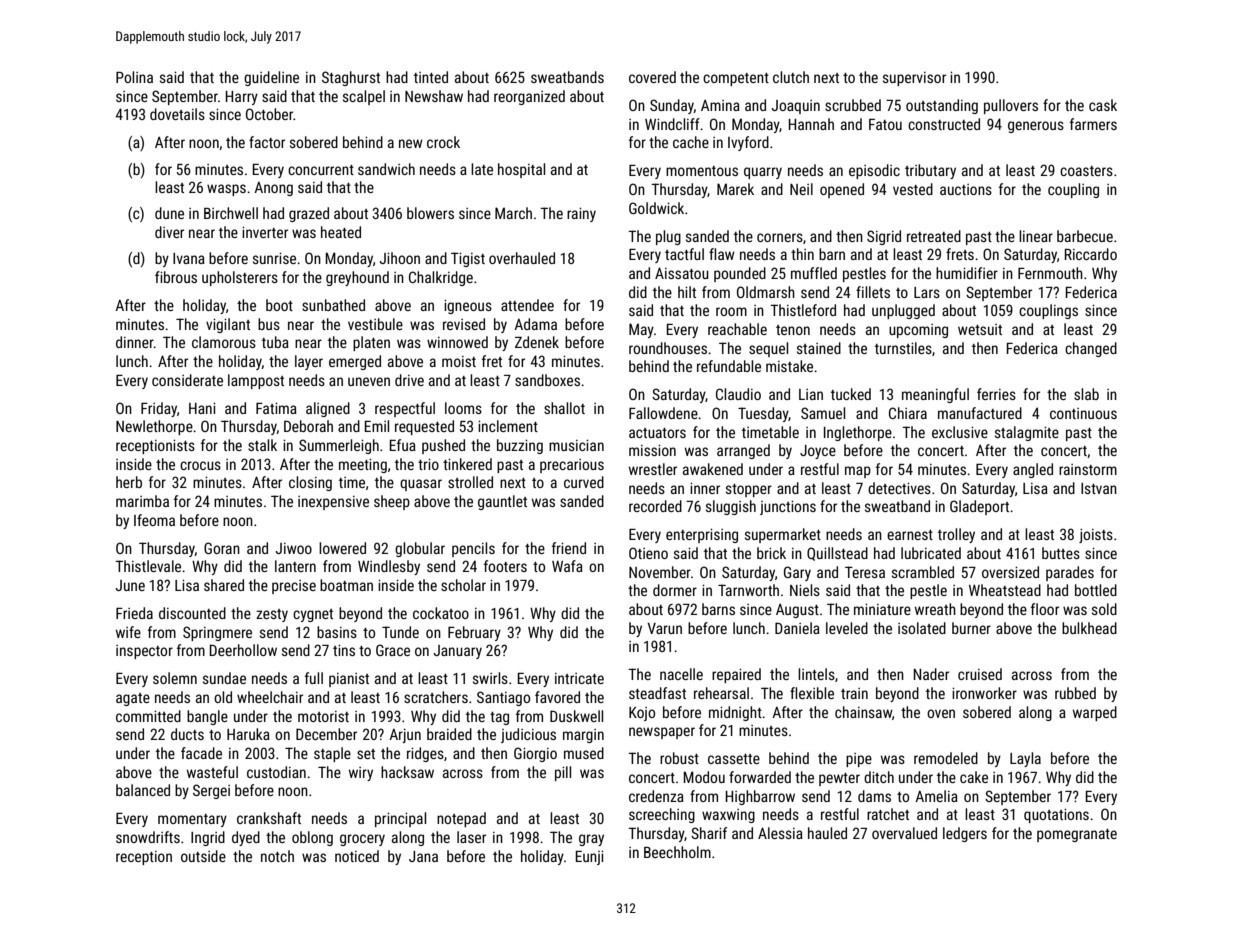  I want to click on tinted, so click(431, 77).
